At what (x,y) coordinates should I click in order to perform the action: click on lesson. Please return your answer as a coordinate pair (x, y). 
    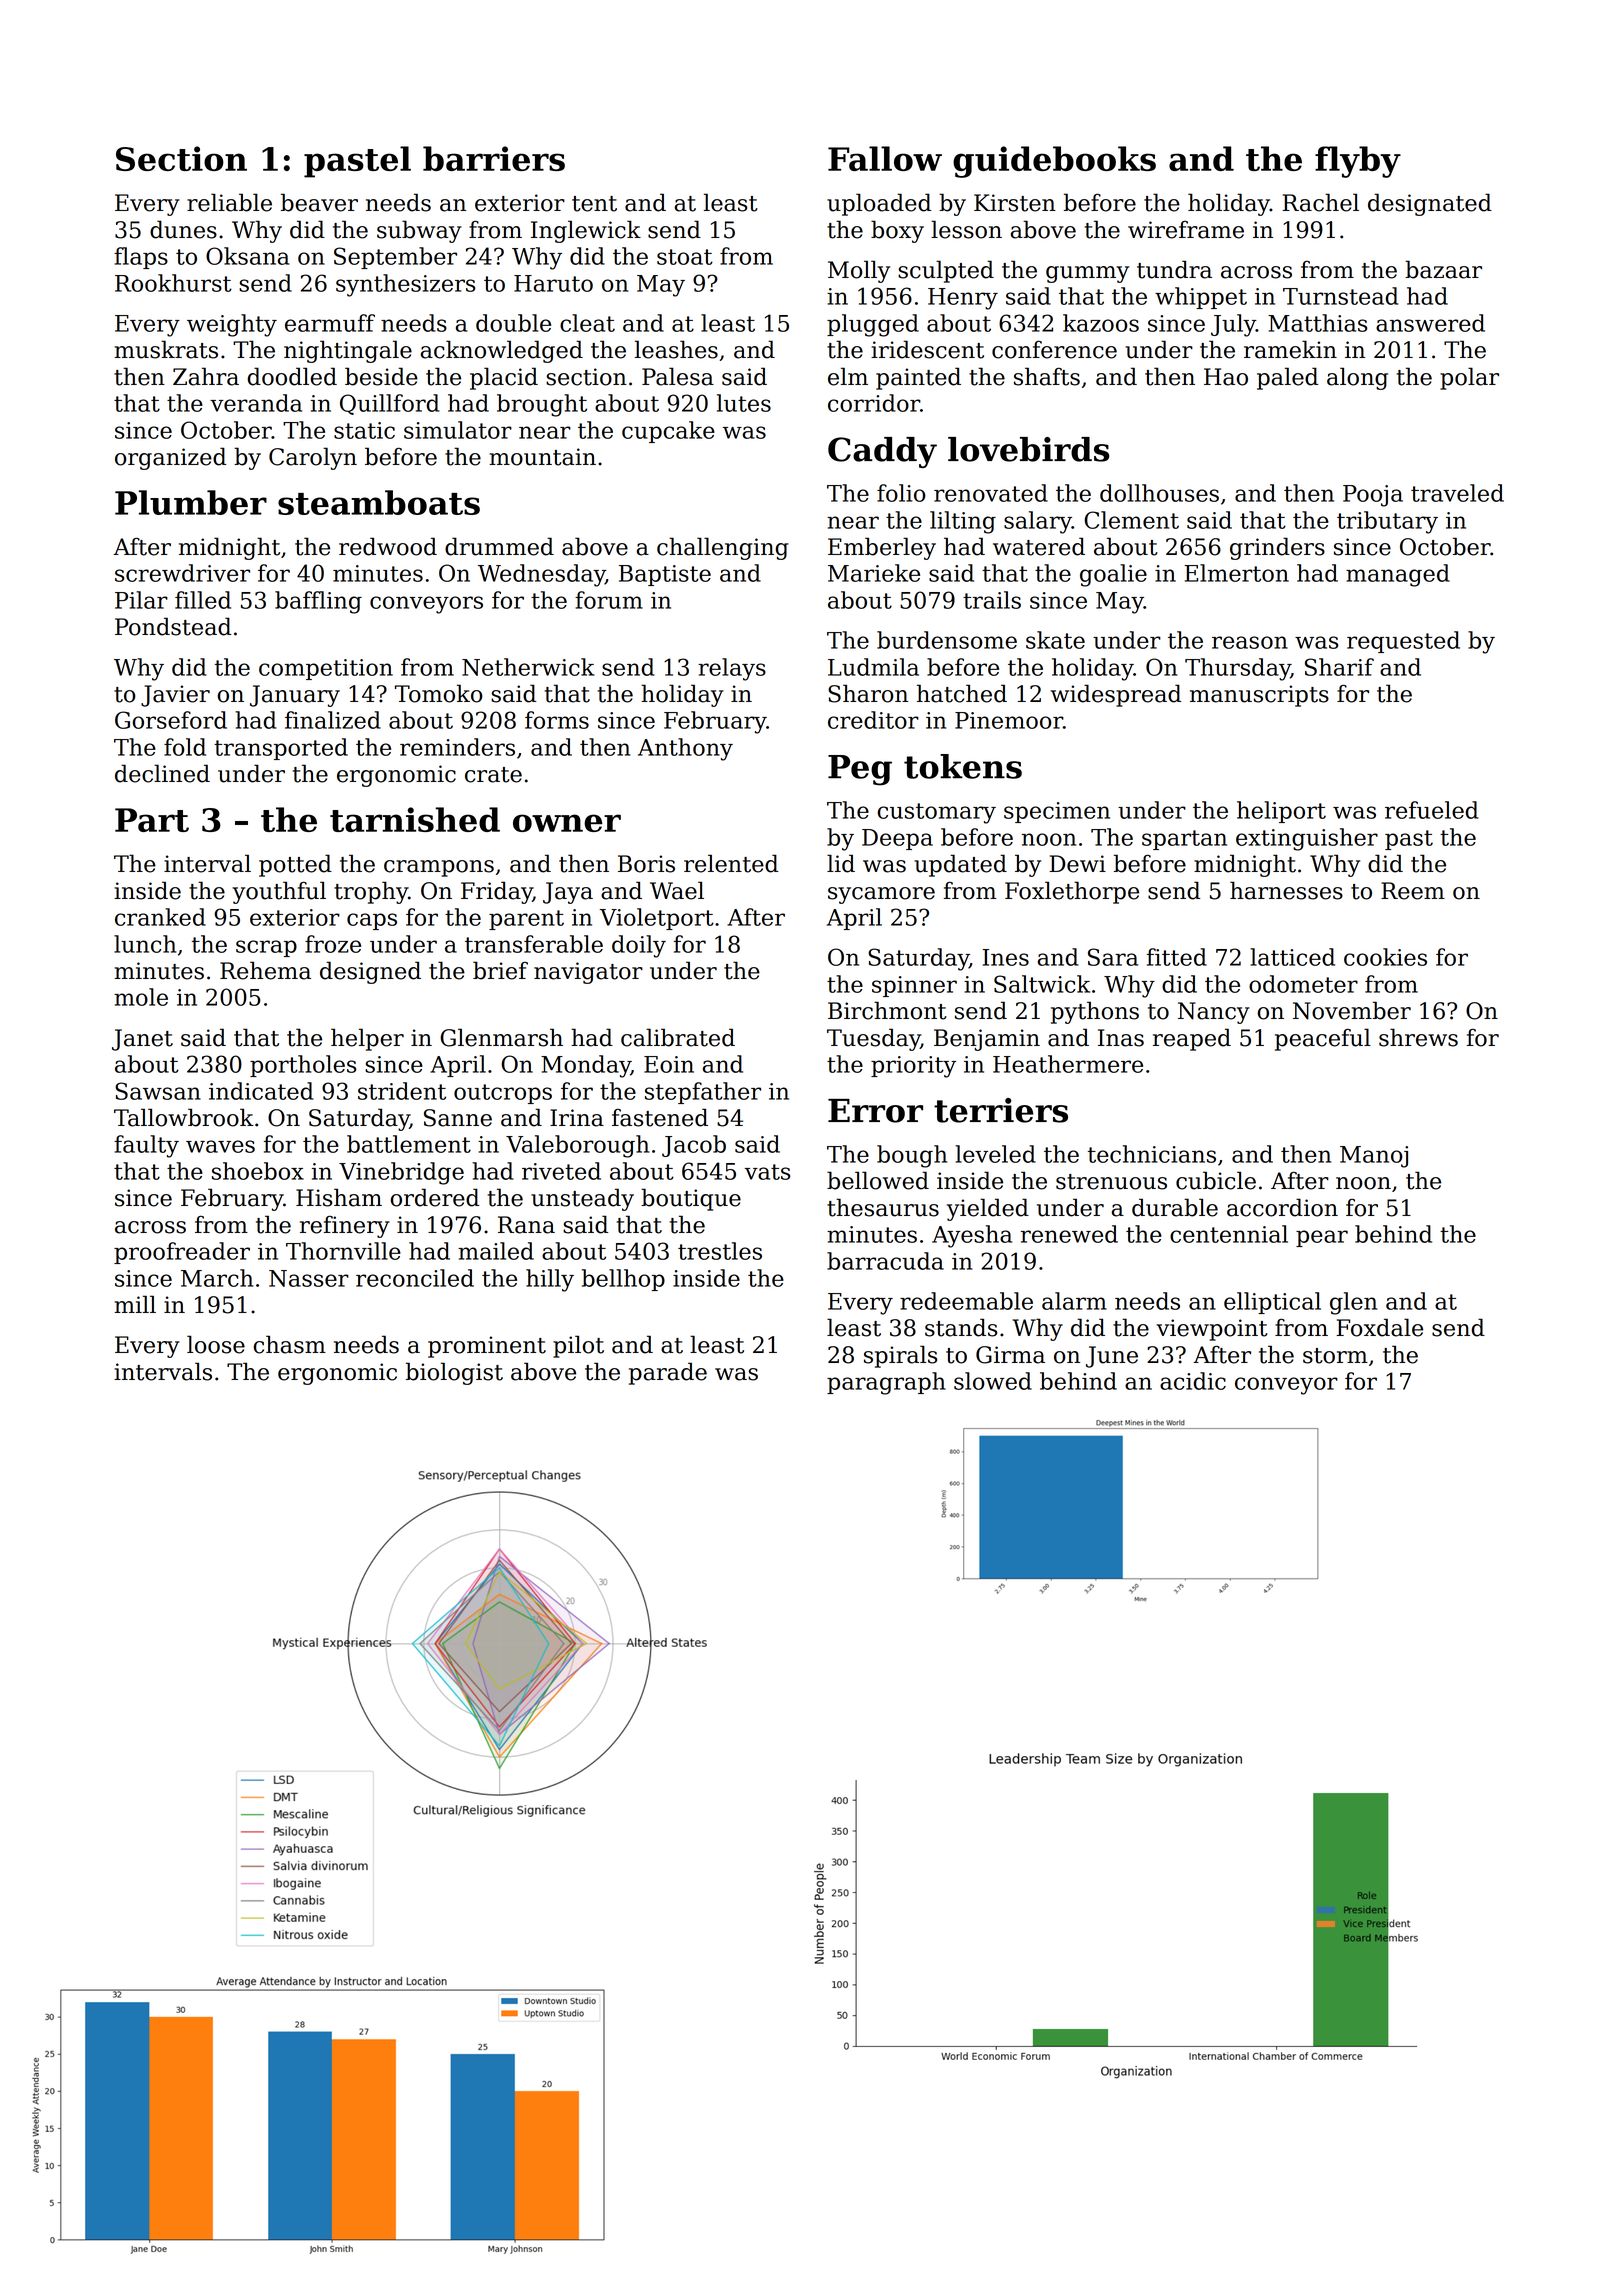
    Looking at the image, I should click on (966, 229).
